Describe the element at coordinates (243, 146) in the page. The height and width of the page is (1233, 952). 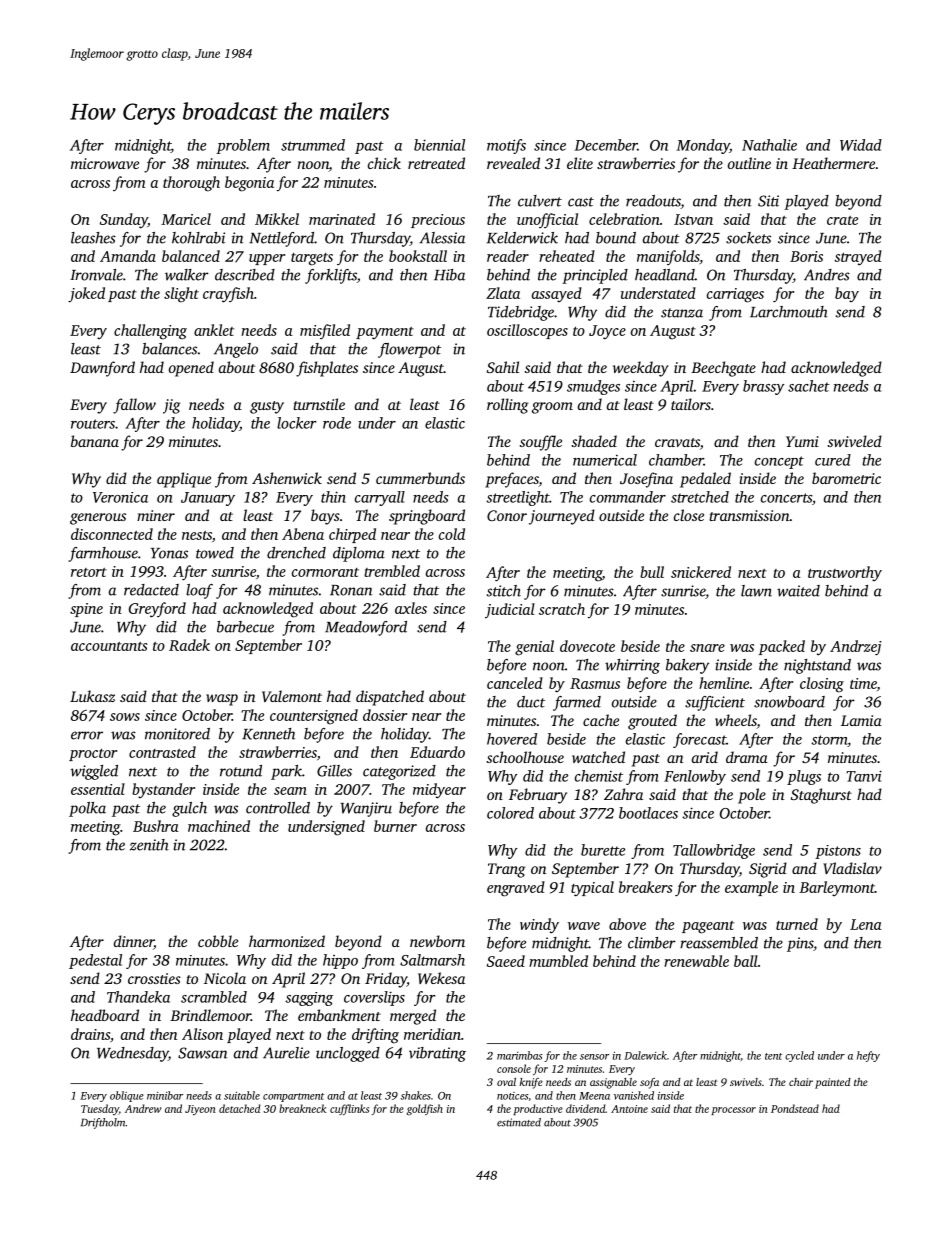
I see `problem` at that location.
